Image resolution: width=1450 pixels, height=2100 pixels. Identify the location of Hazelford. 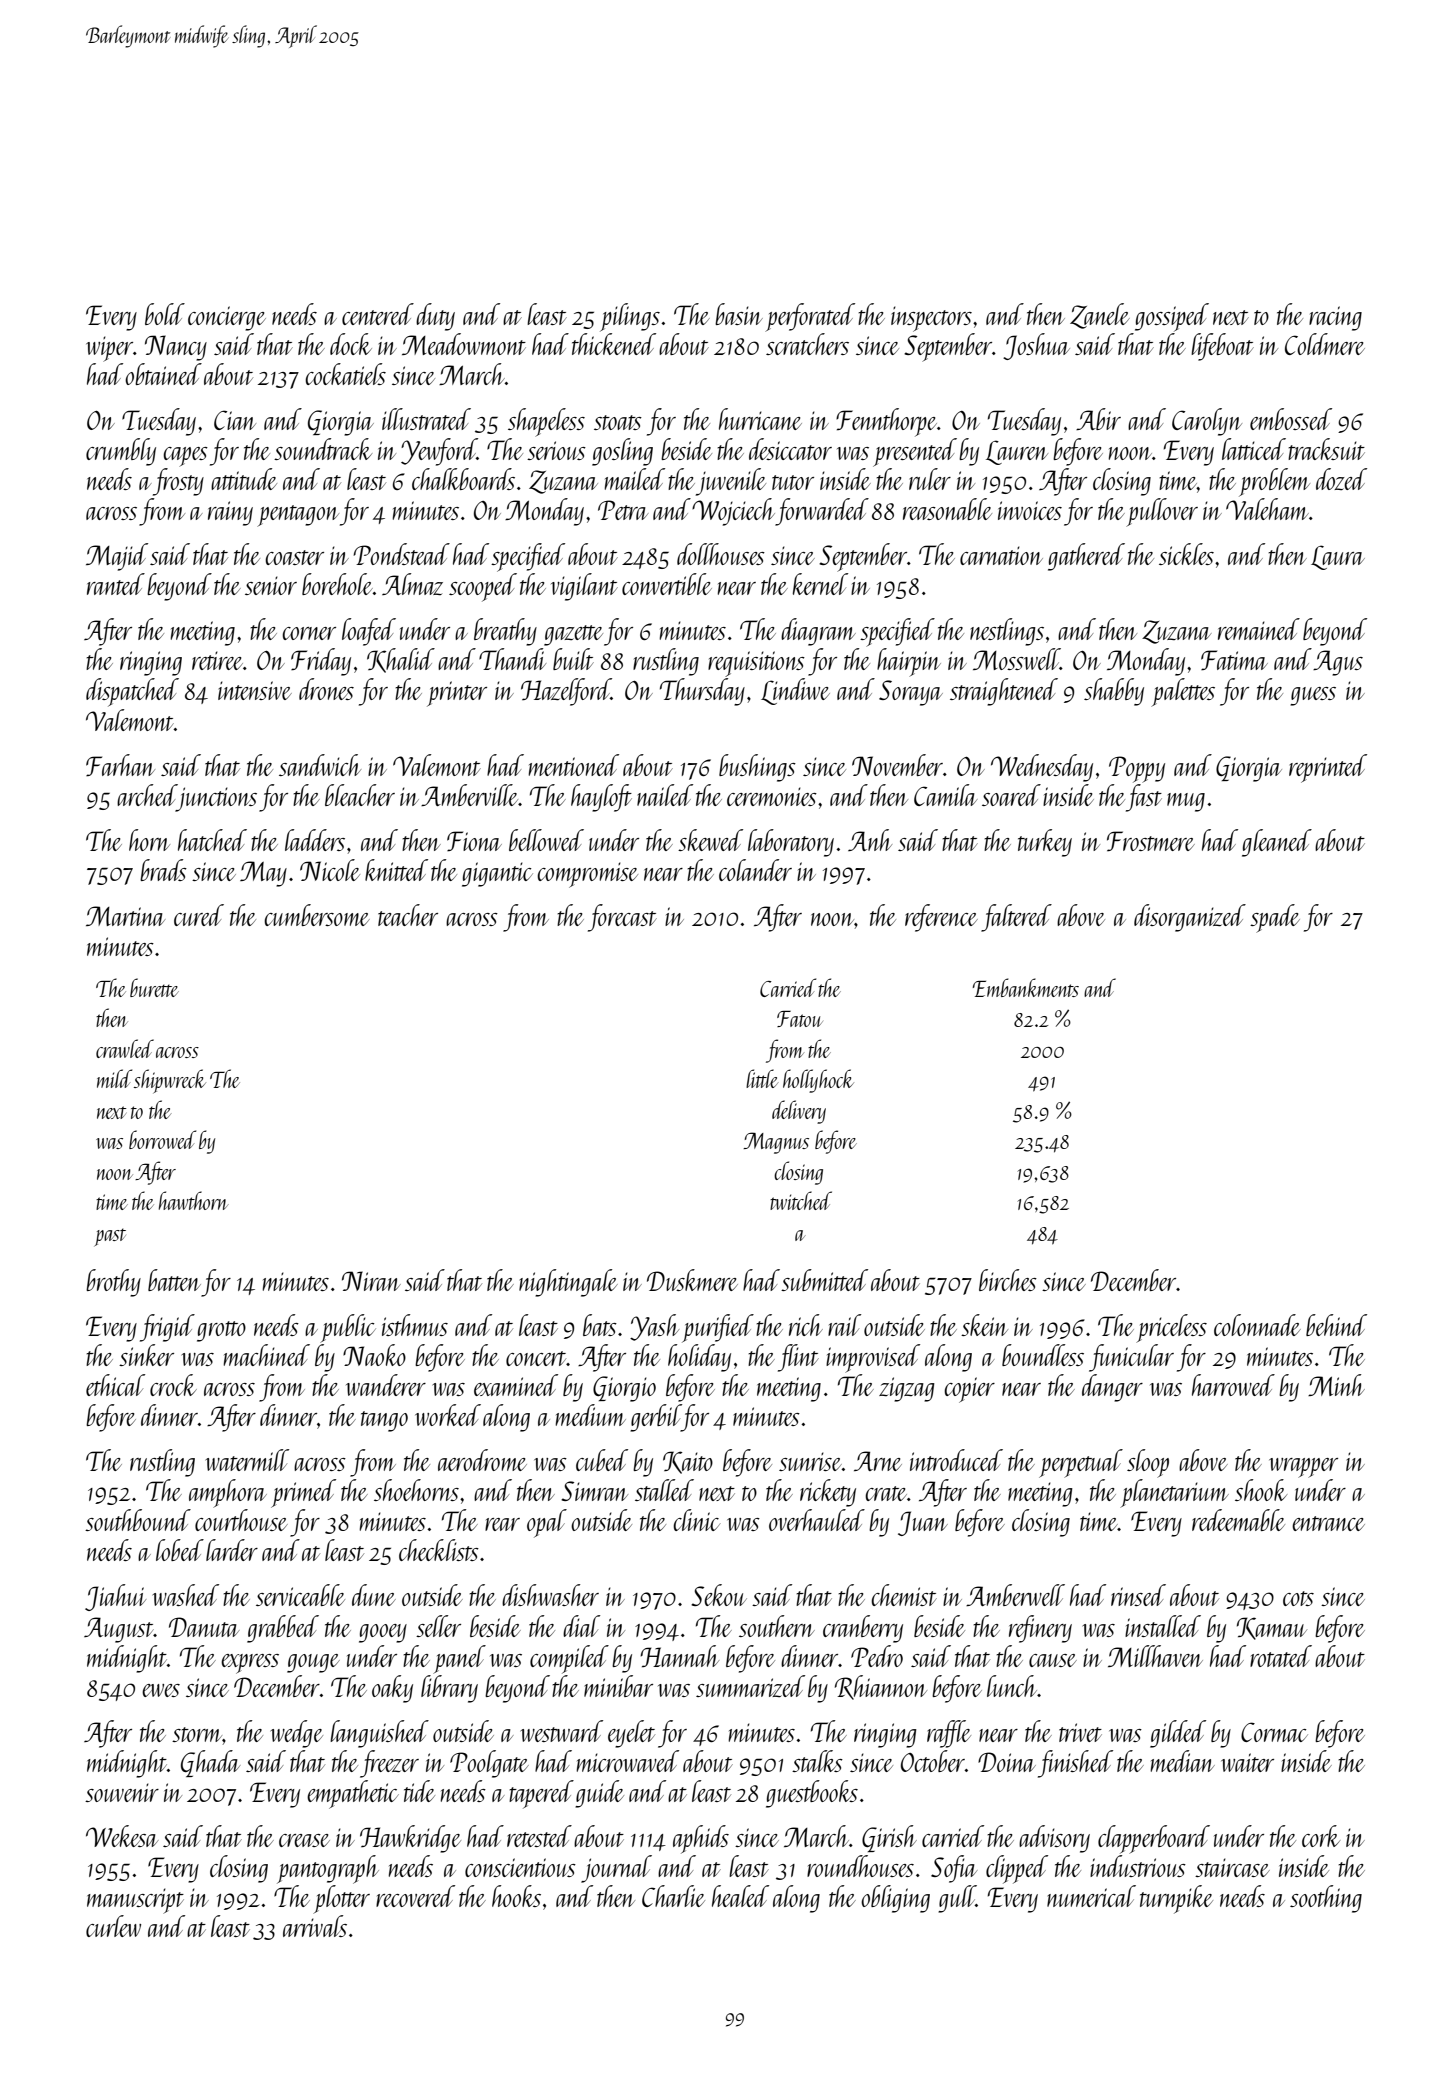
(566, 692).
